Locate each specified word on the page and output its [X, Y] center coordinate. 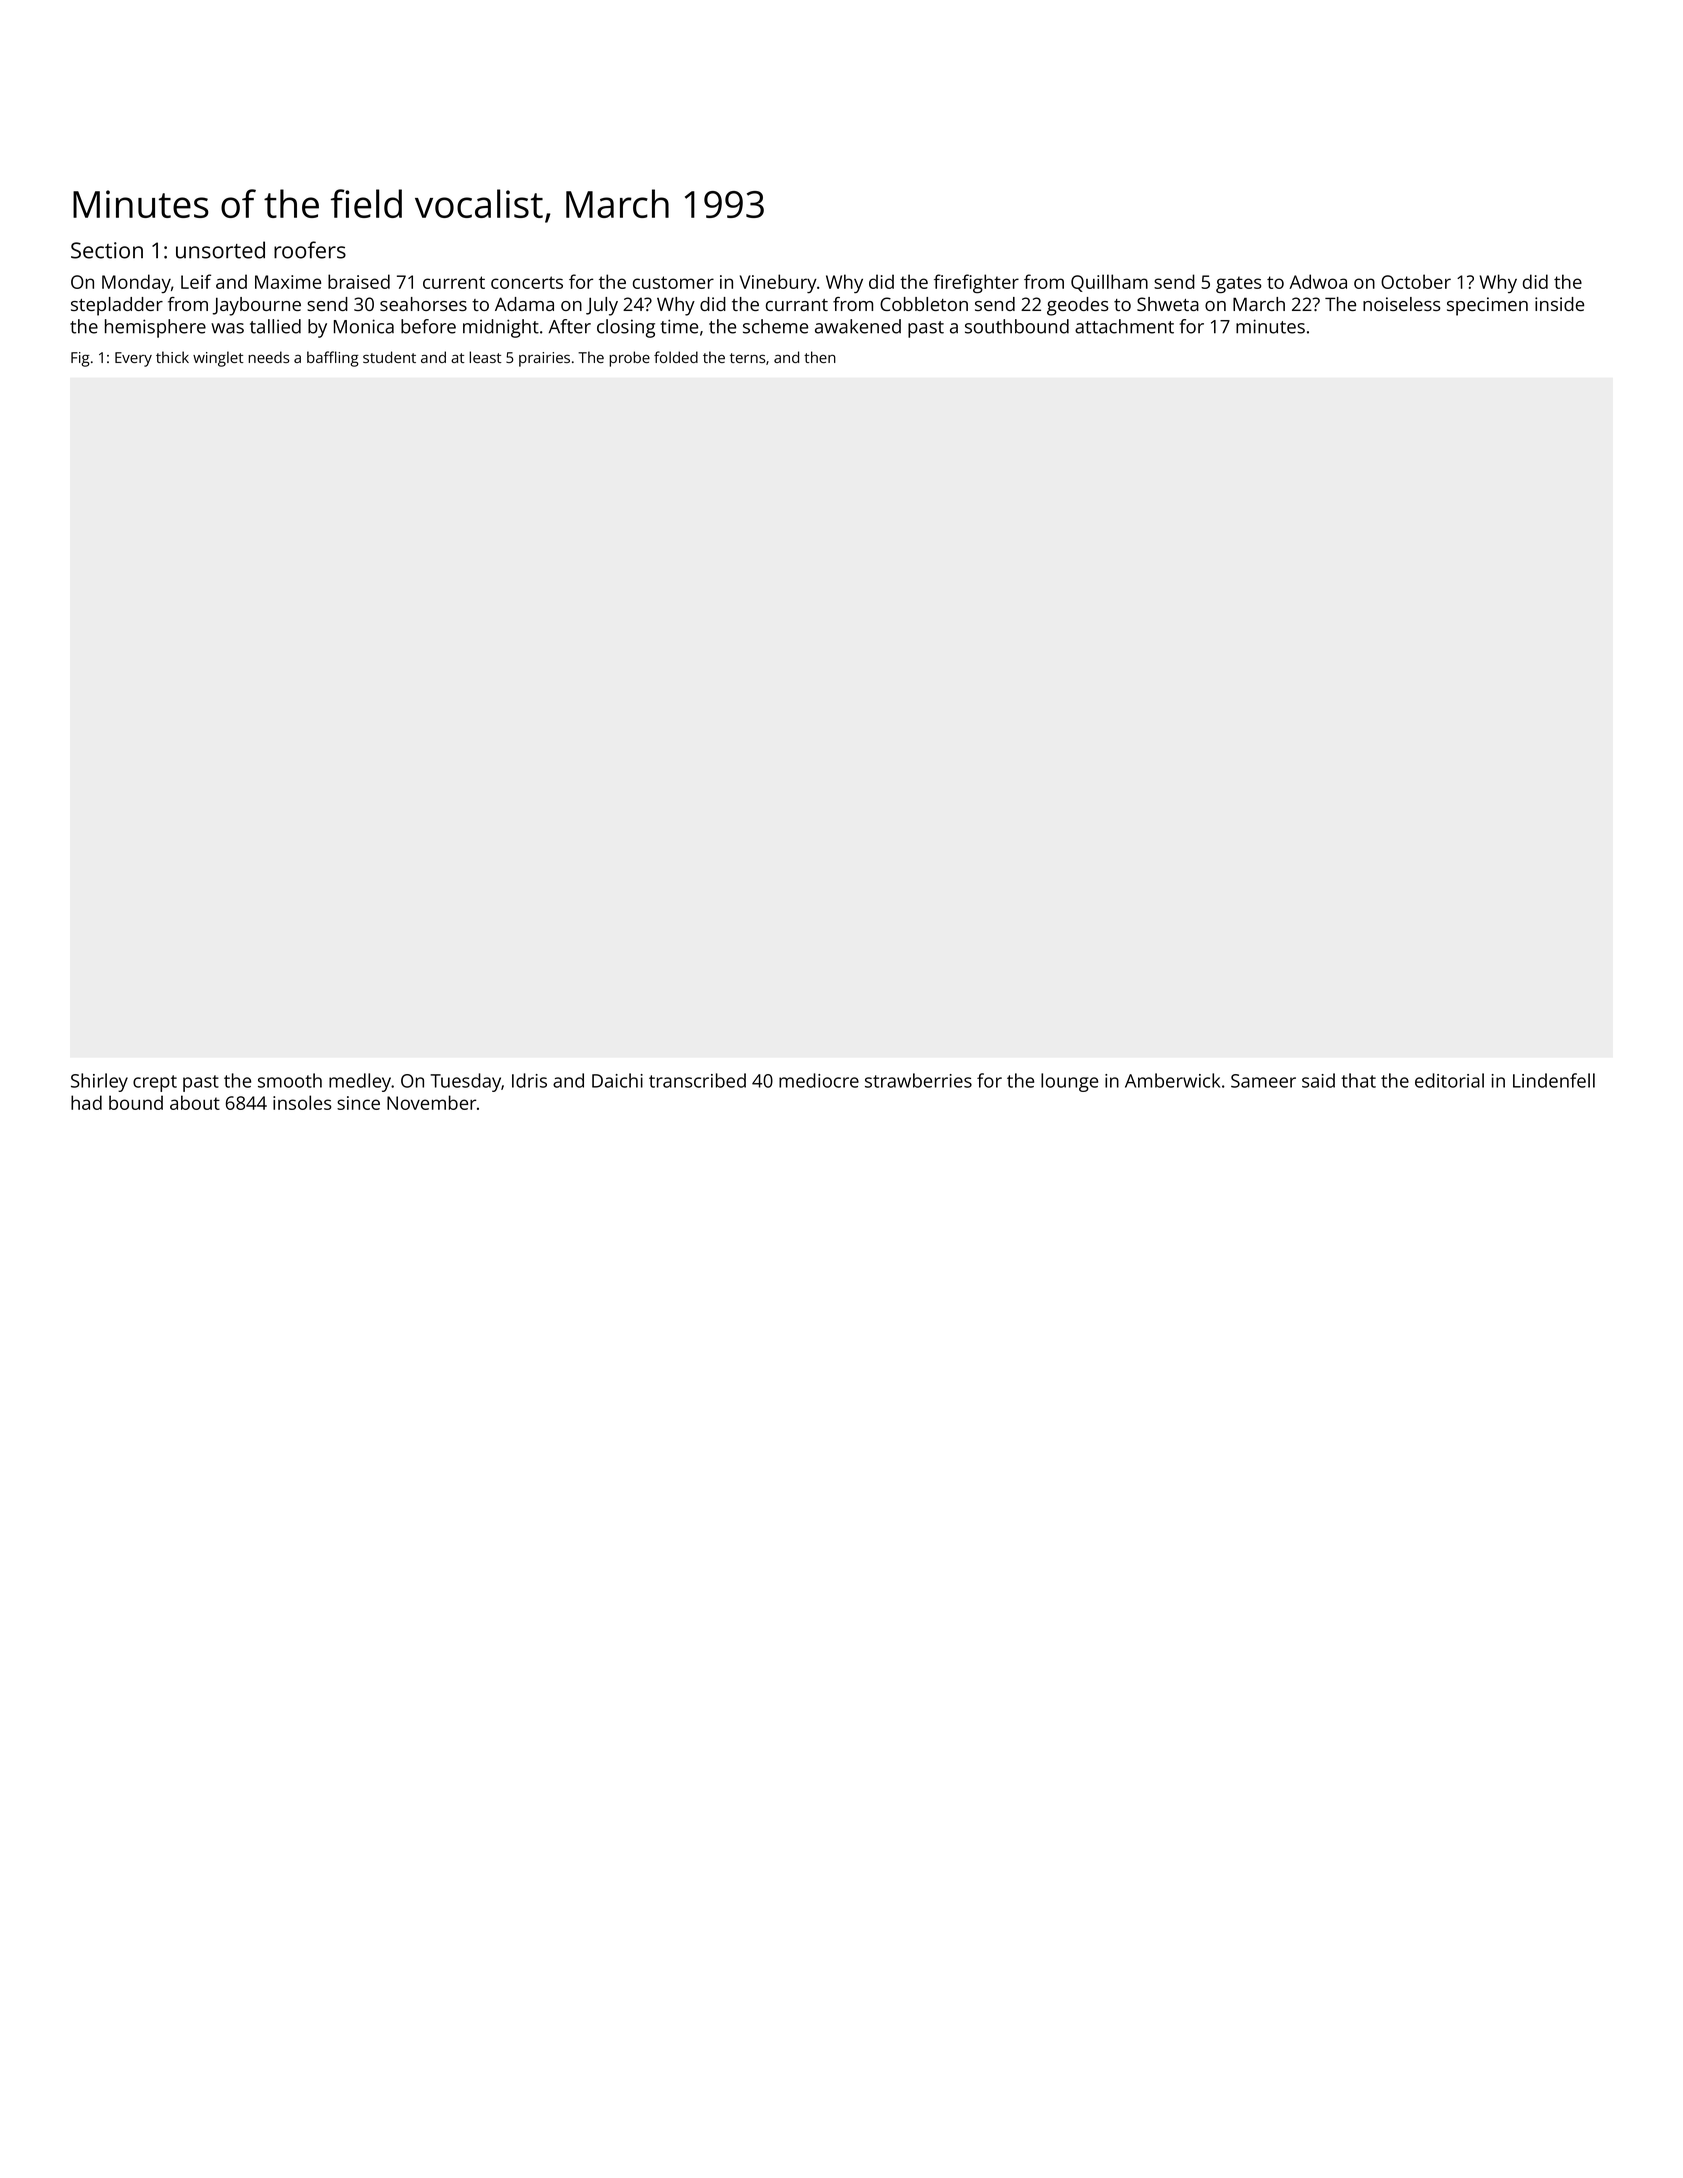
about [195, 1102]
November [431, 1102]
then [820, 357]
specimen [1487, 306]
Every [133, 359]
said [1318, 1080]
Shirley [99, 1082]
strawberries [918, 1080]
